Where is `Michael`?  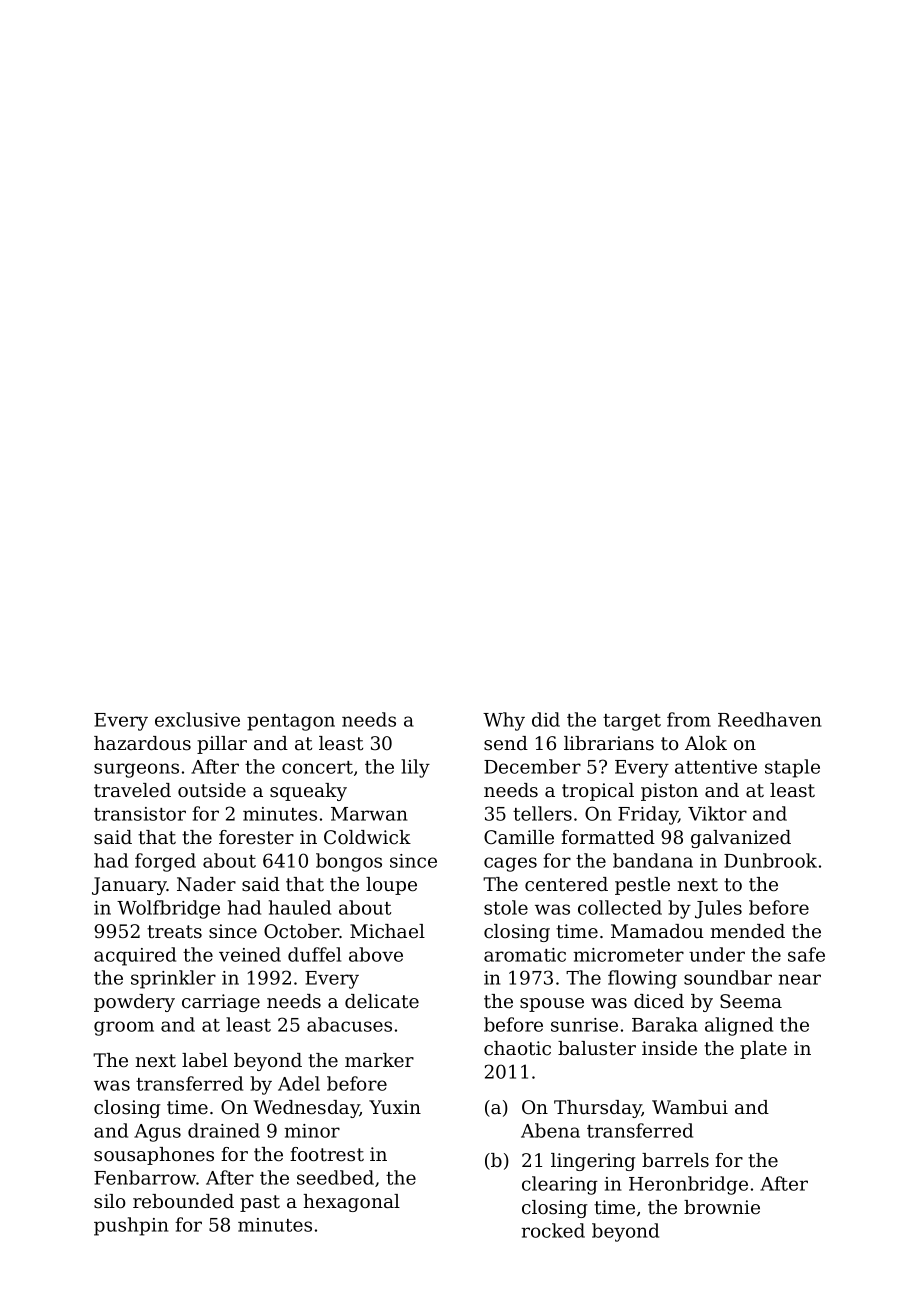
Michael is located at coordinates (387, 931).
